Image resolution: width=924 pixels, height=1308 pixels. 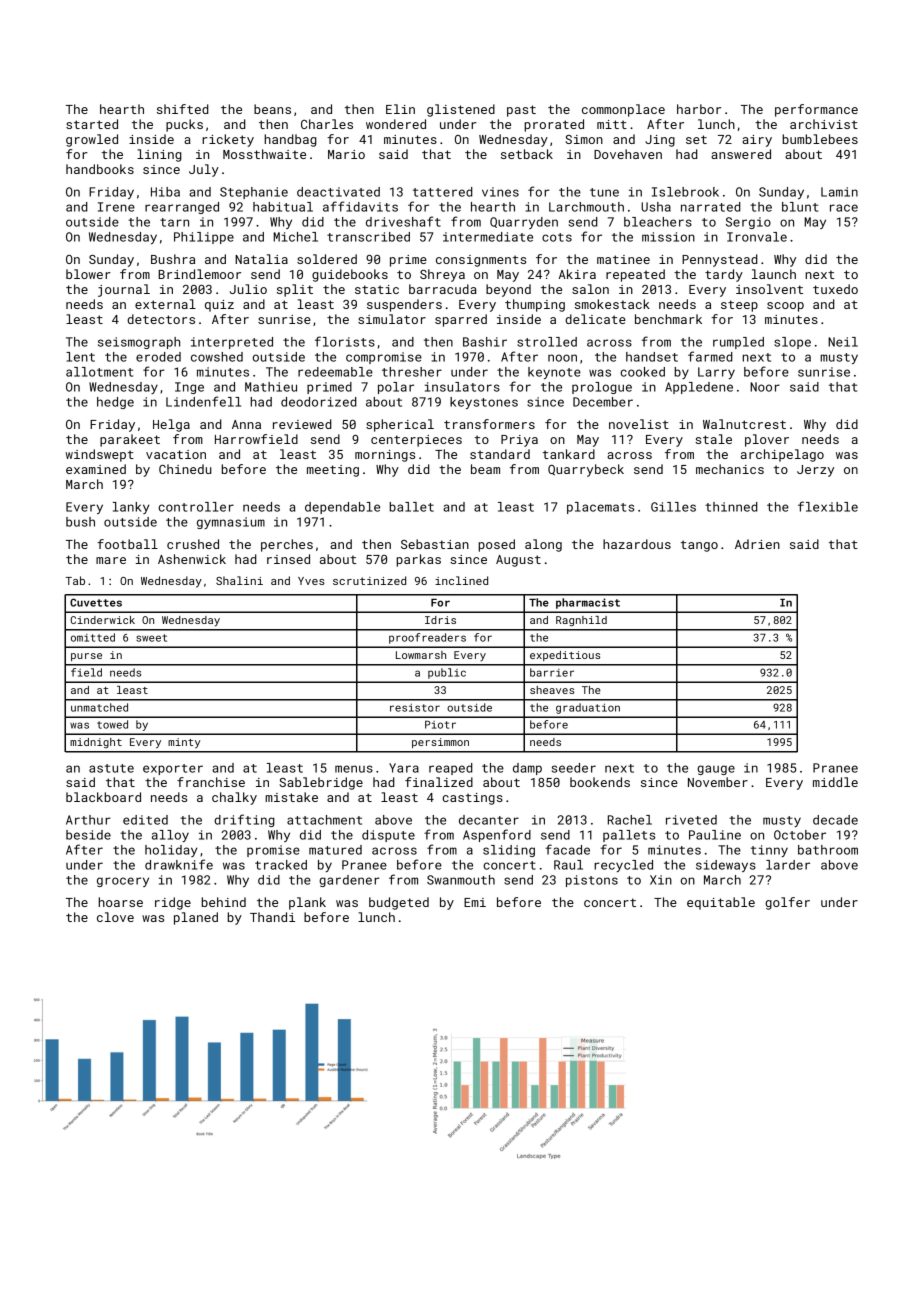 What do you see at coordinates (335, 850) in the document?
I see `matured` at bounding box center [335, 850].
